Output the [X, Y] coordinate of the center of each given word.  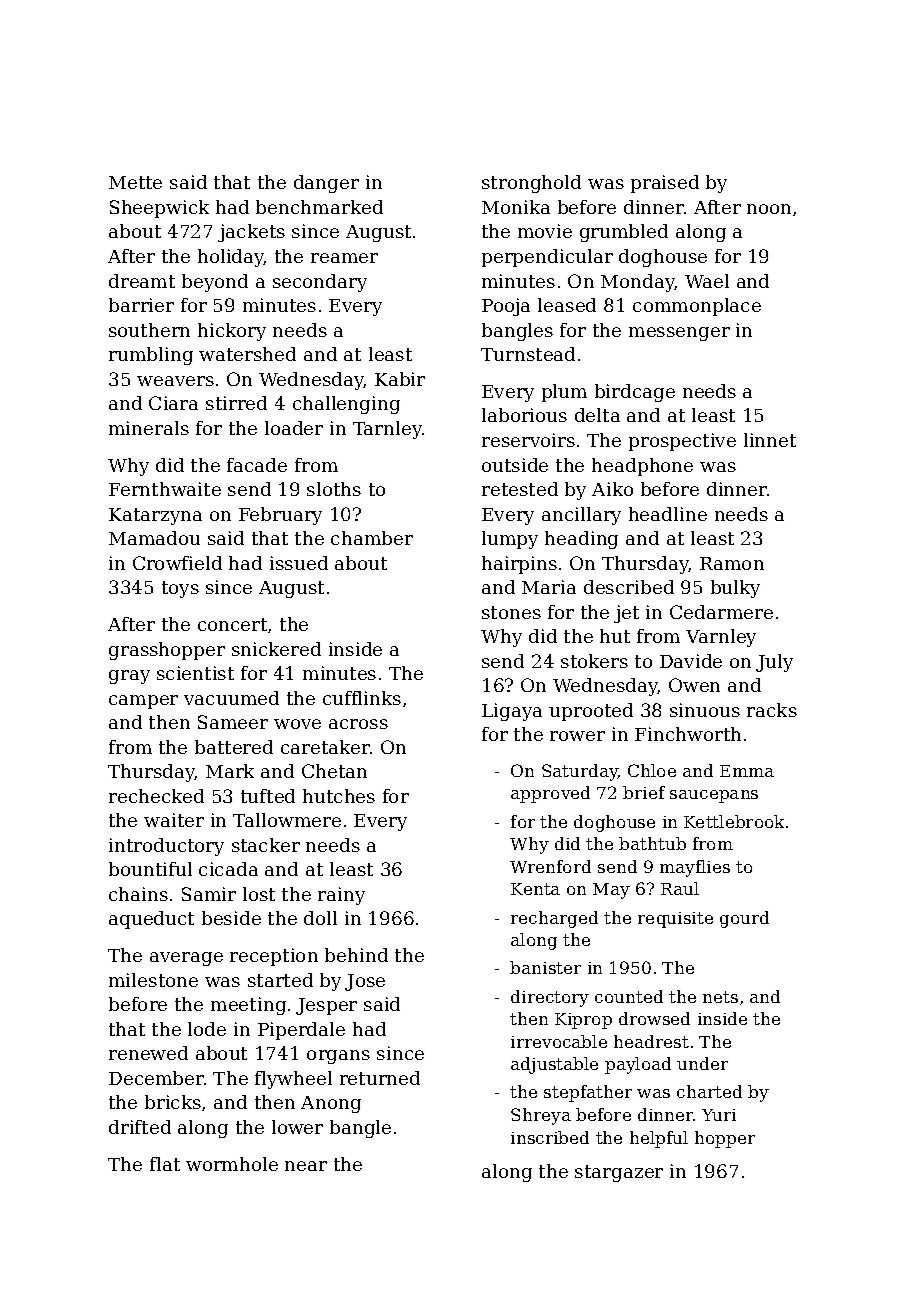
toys [180, 589]
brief [644, 792]
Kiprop [583, 1021]
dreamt [142, 281]
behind [356, 955]
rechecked [156, 796]
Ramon [732, 563]
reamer [344, 258]
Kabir [400, 379]
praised [665, 184]
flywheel [293, 1080]
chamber [372, 538]
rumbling [151, 356]
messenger [679, 334]
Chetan [334, 771]
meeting [248, 1006]
